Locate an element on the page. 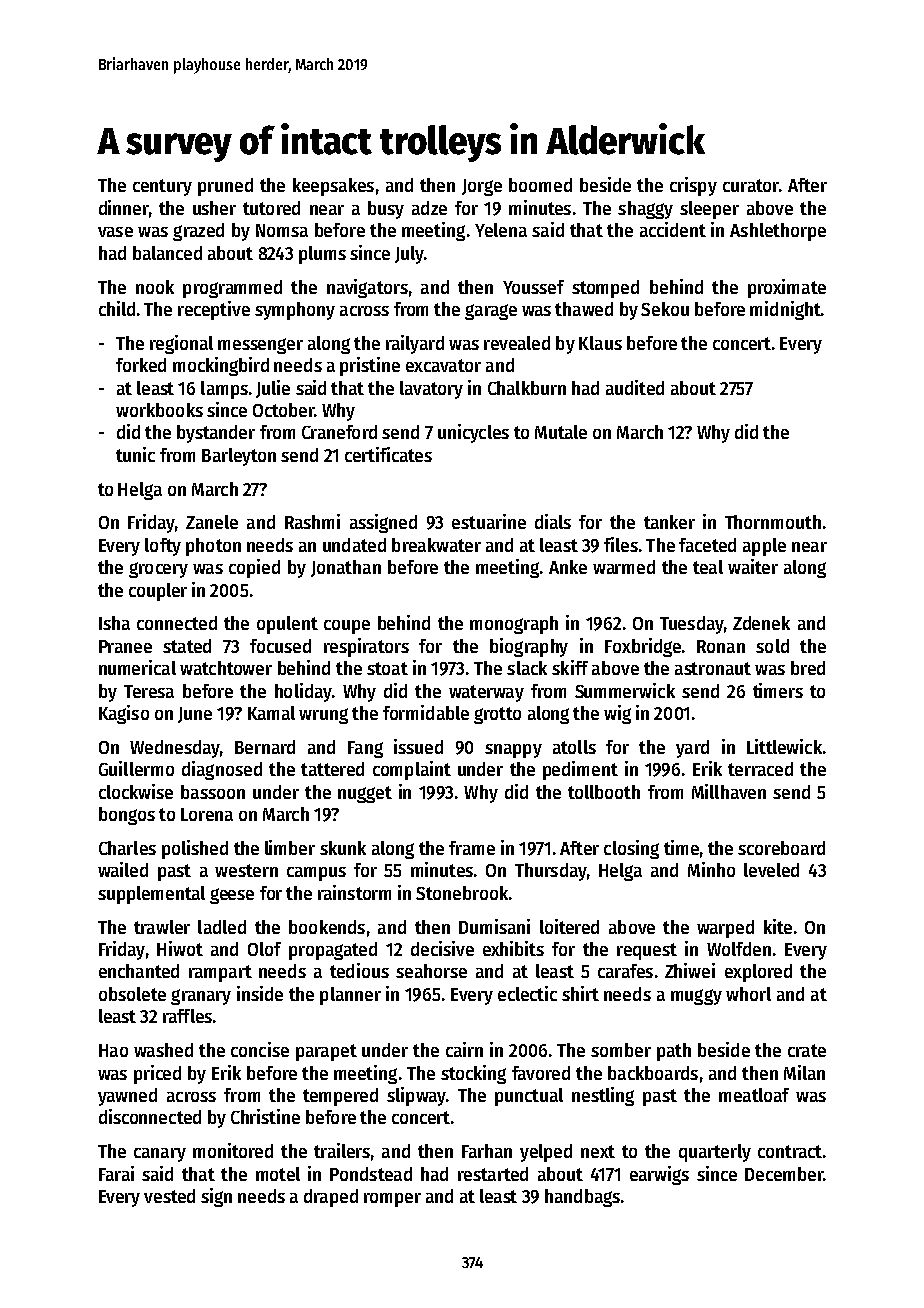  Isha is located at coordinates (114, 623).
